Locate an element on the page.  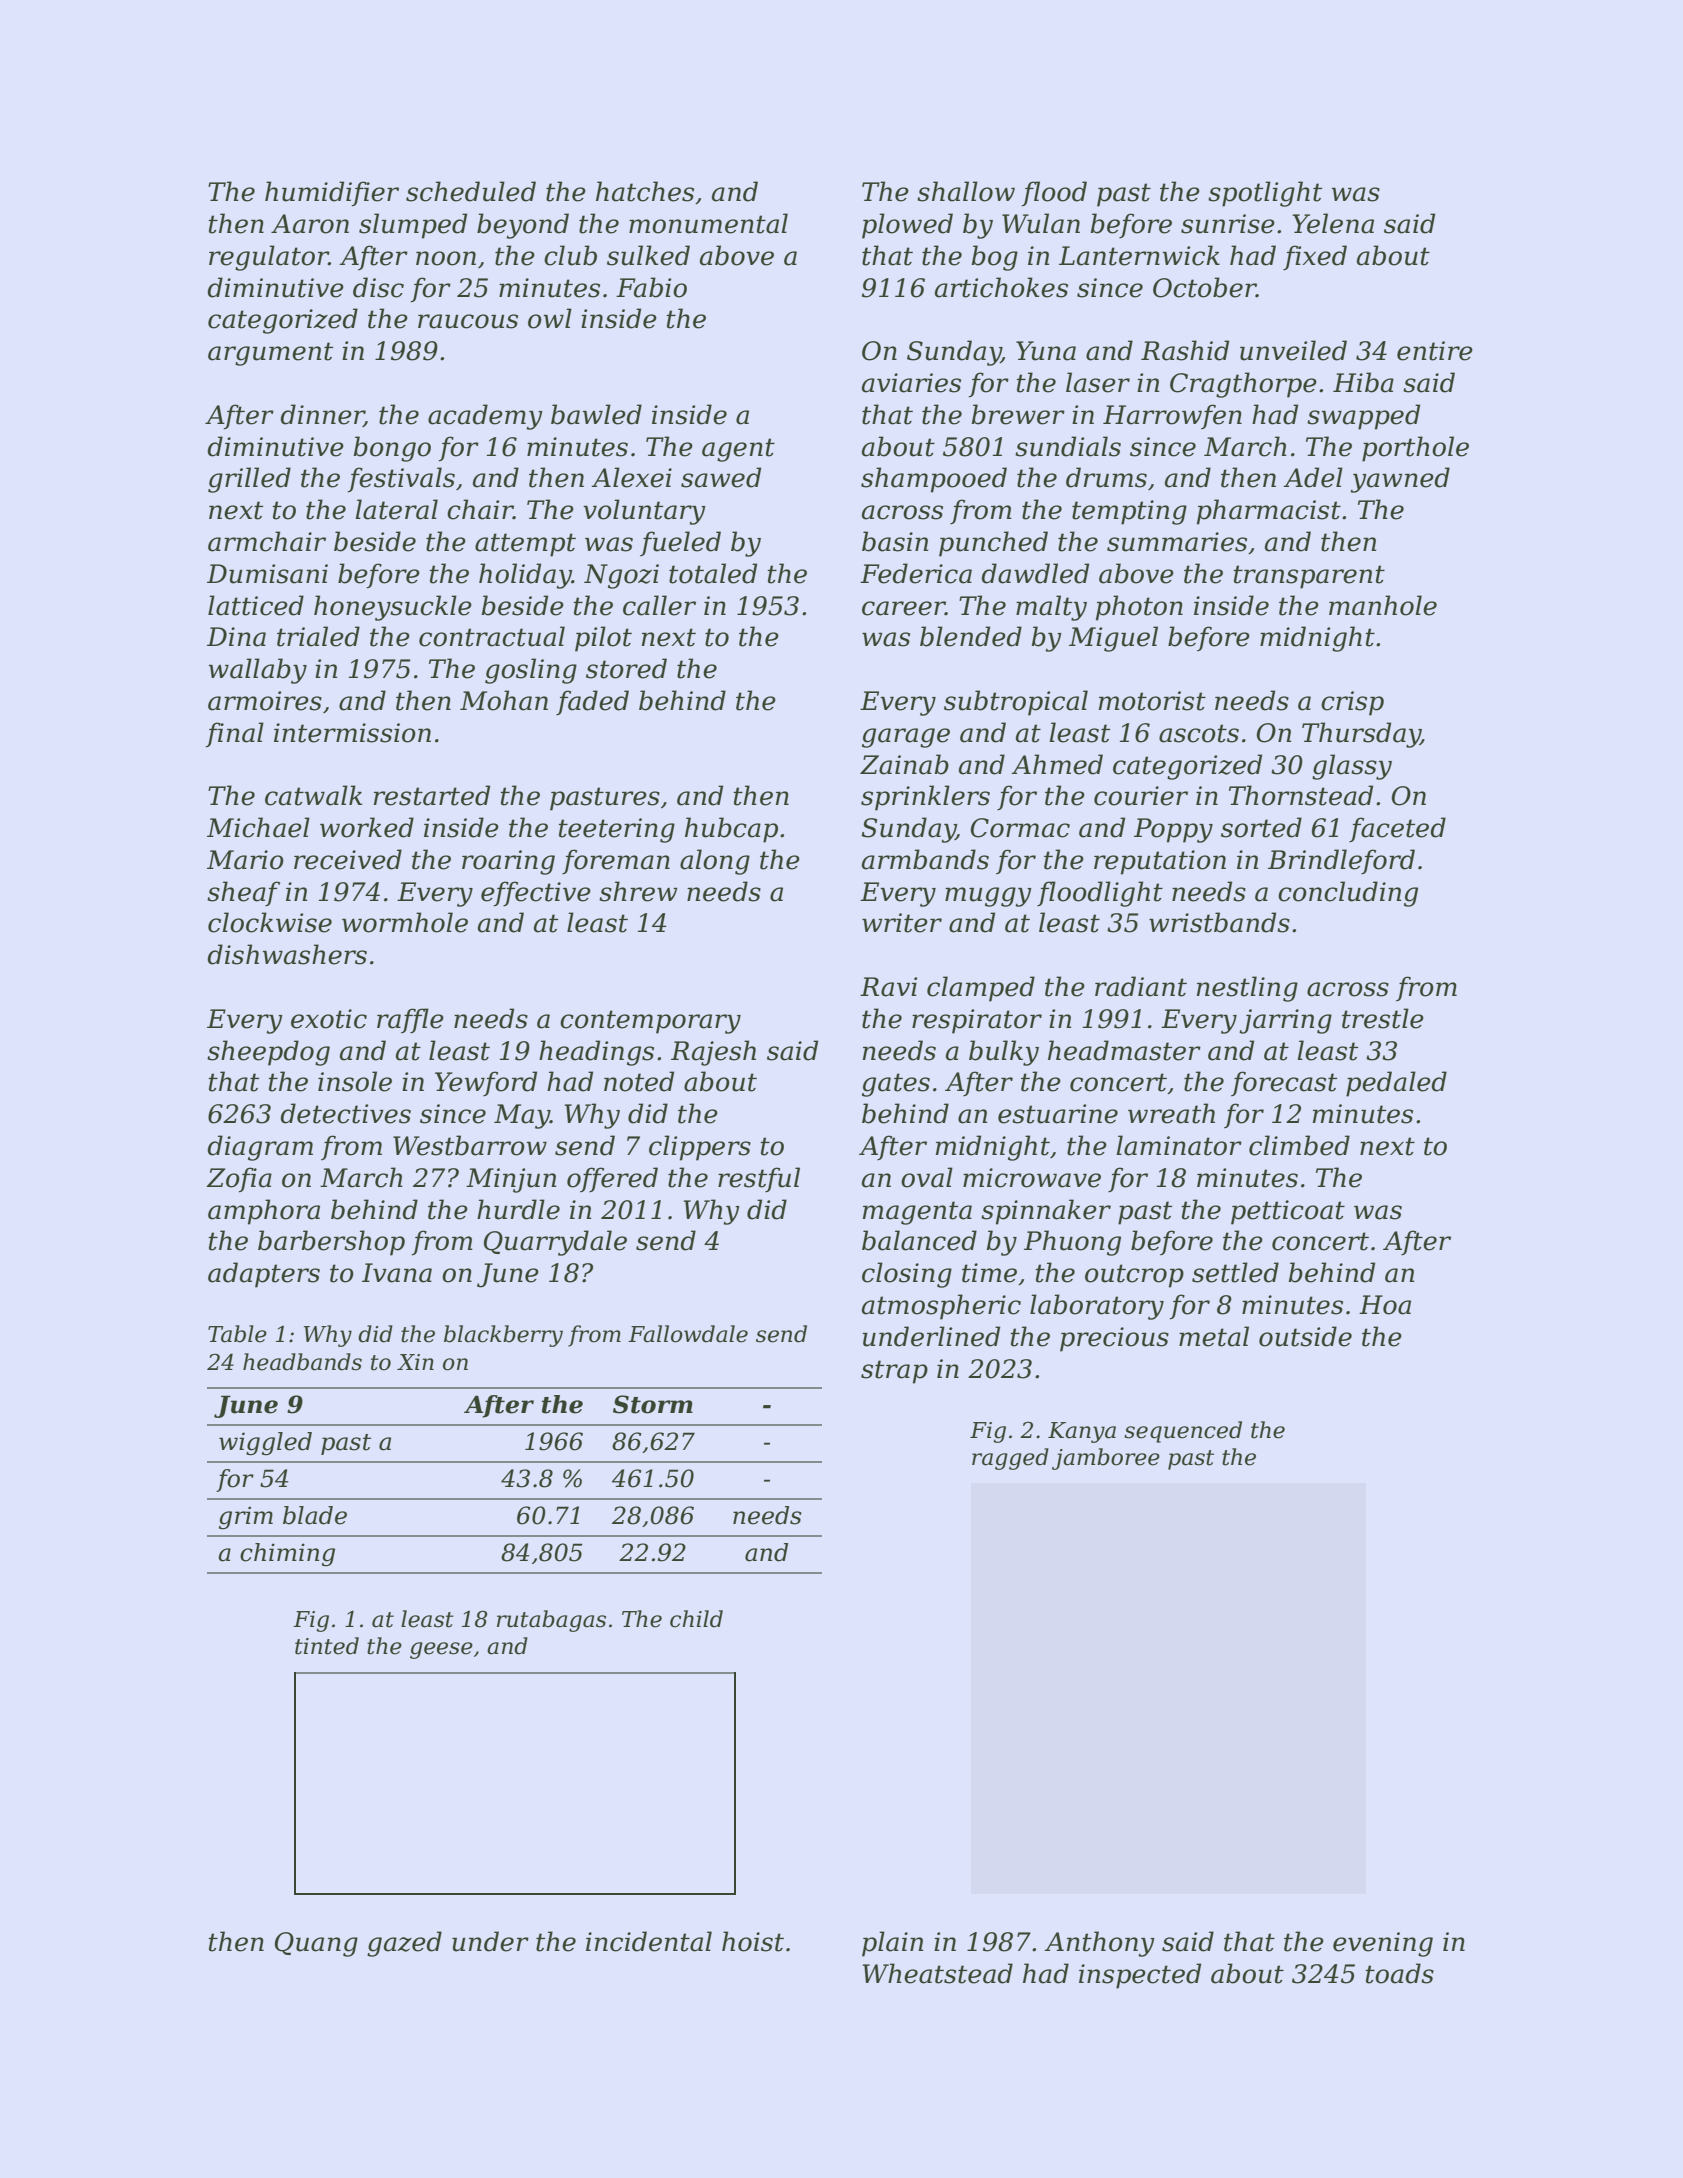
geese is located at coordinates (441, 1650).
